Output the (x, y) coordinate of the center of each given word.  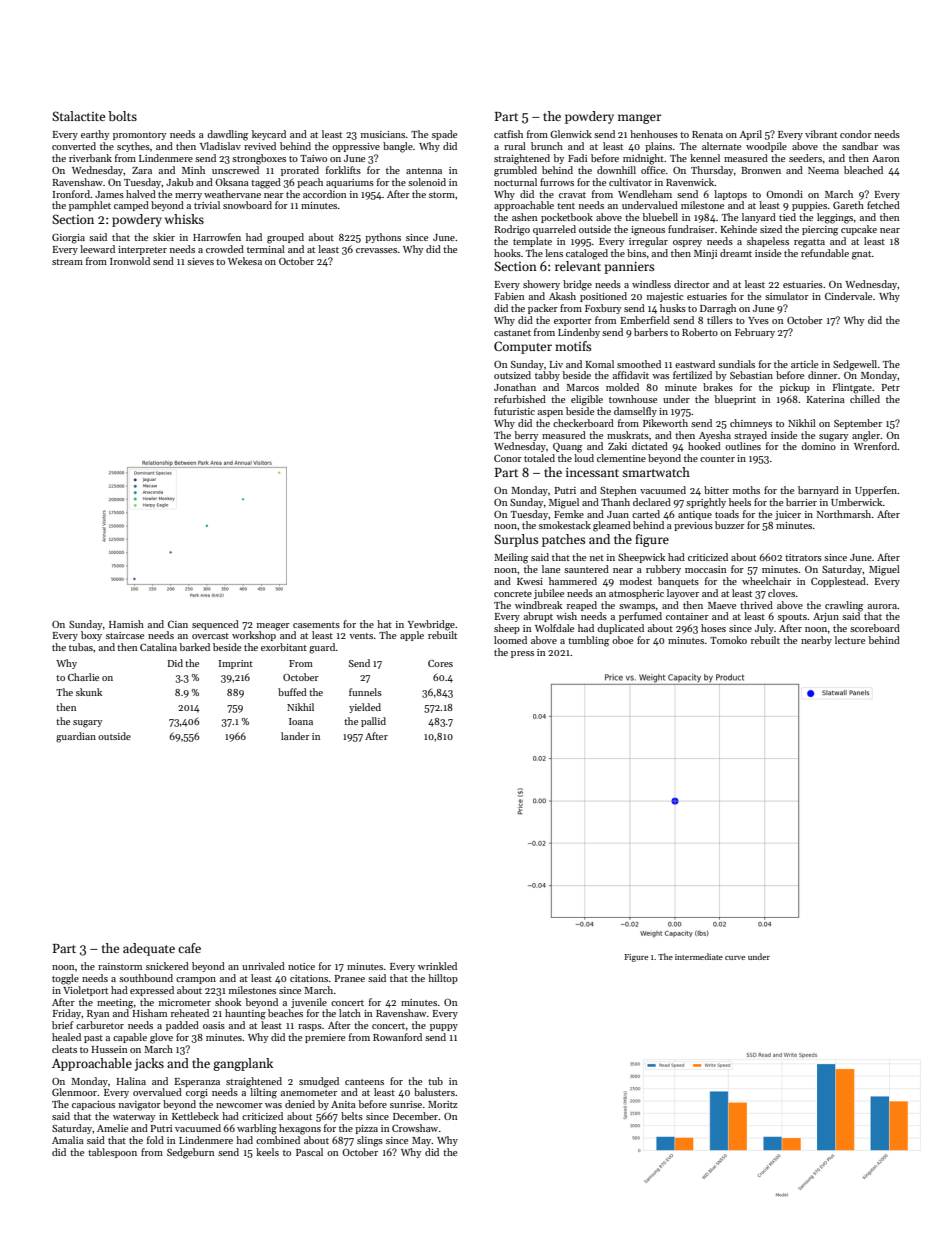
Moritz (442, 1104)
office (653, 170)
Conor (508, 458)
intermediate (699, 956)
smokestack (565, 525)
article (804, 364)
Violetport (85, 991)
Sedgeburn (191, 1153)
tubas (81, 647)
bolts (122, 116)
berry (526, 436)
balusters (434, 1092)
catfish (508, 134)
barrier (801, 502)
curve (735, 958)
